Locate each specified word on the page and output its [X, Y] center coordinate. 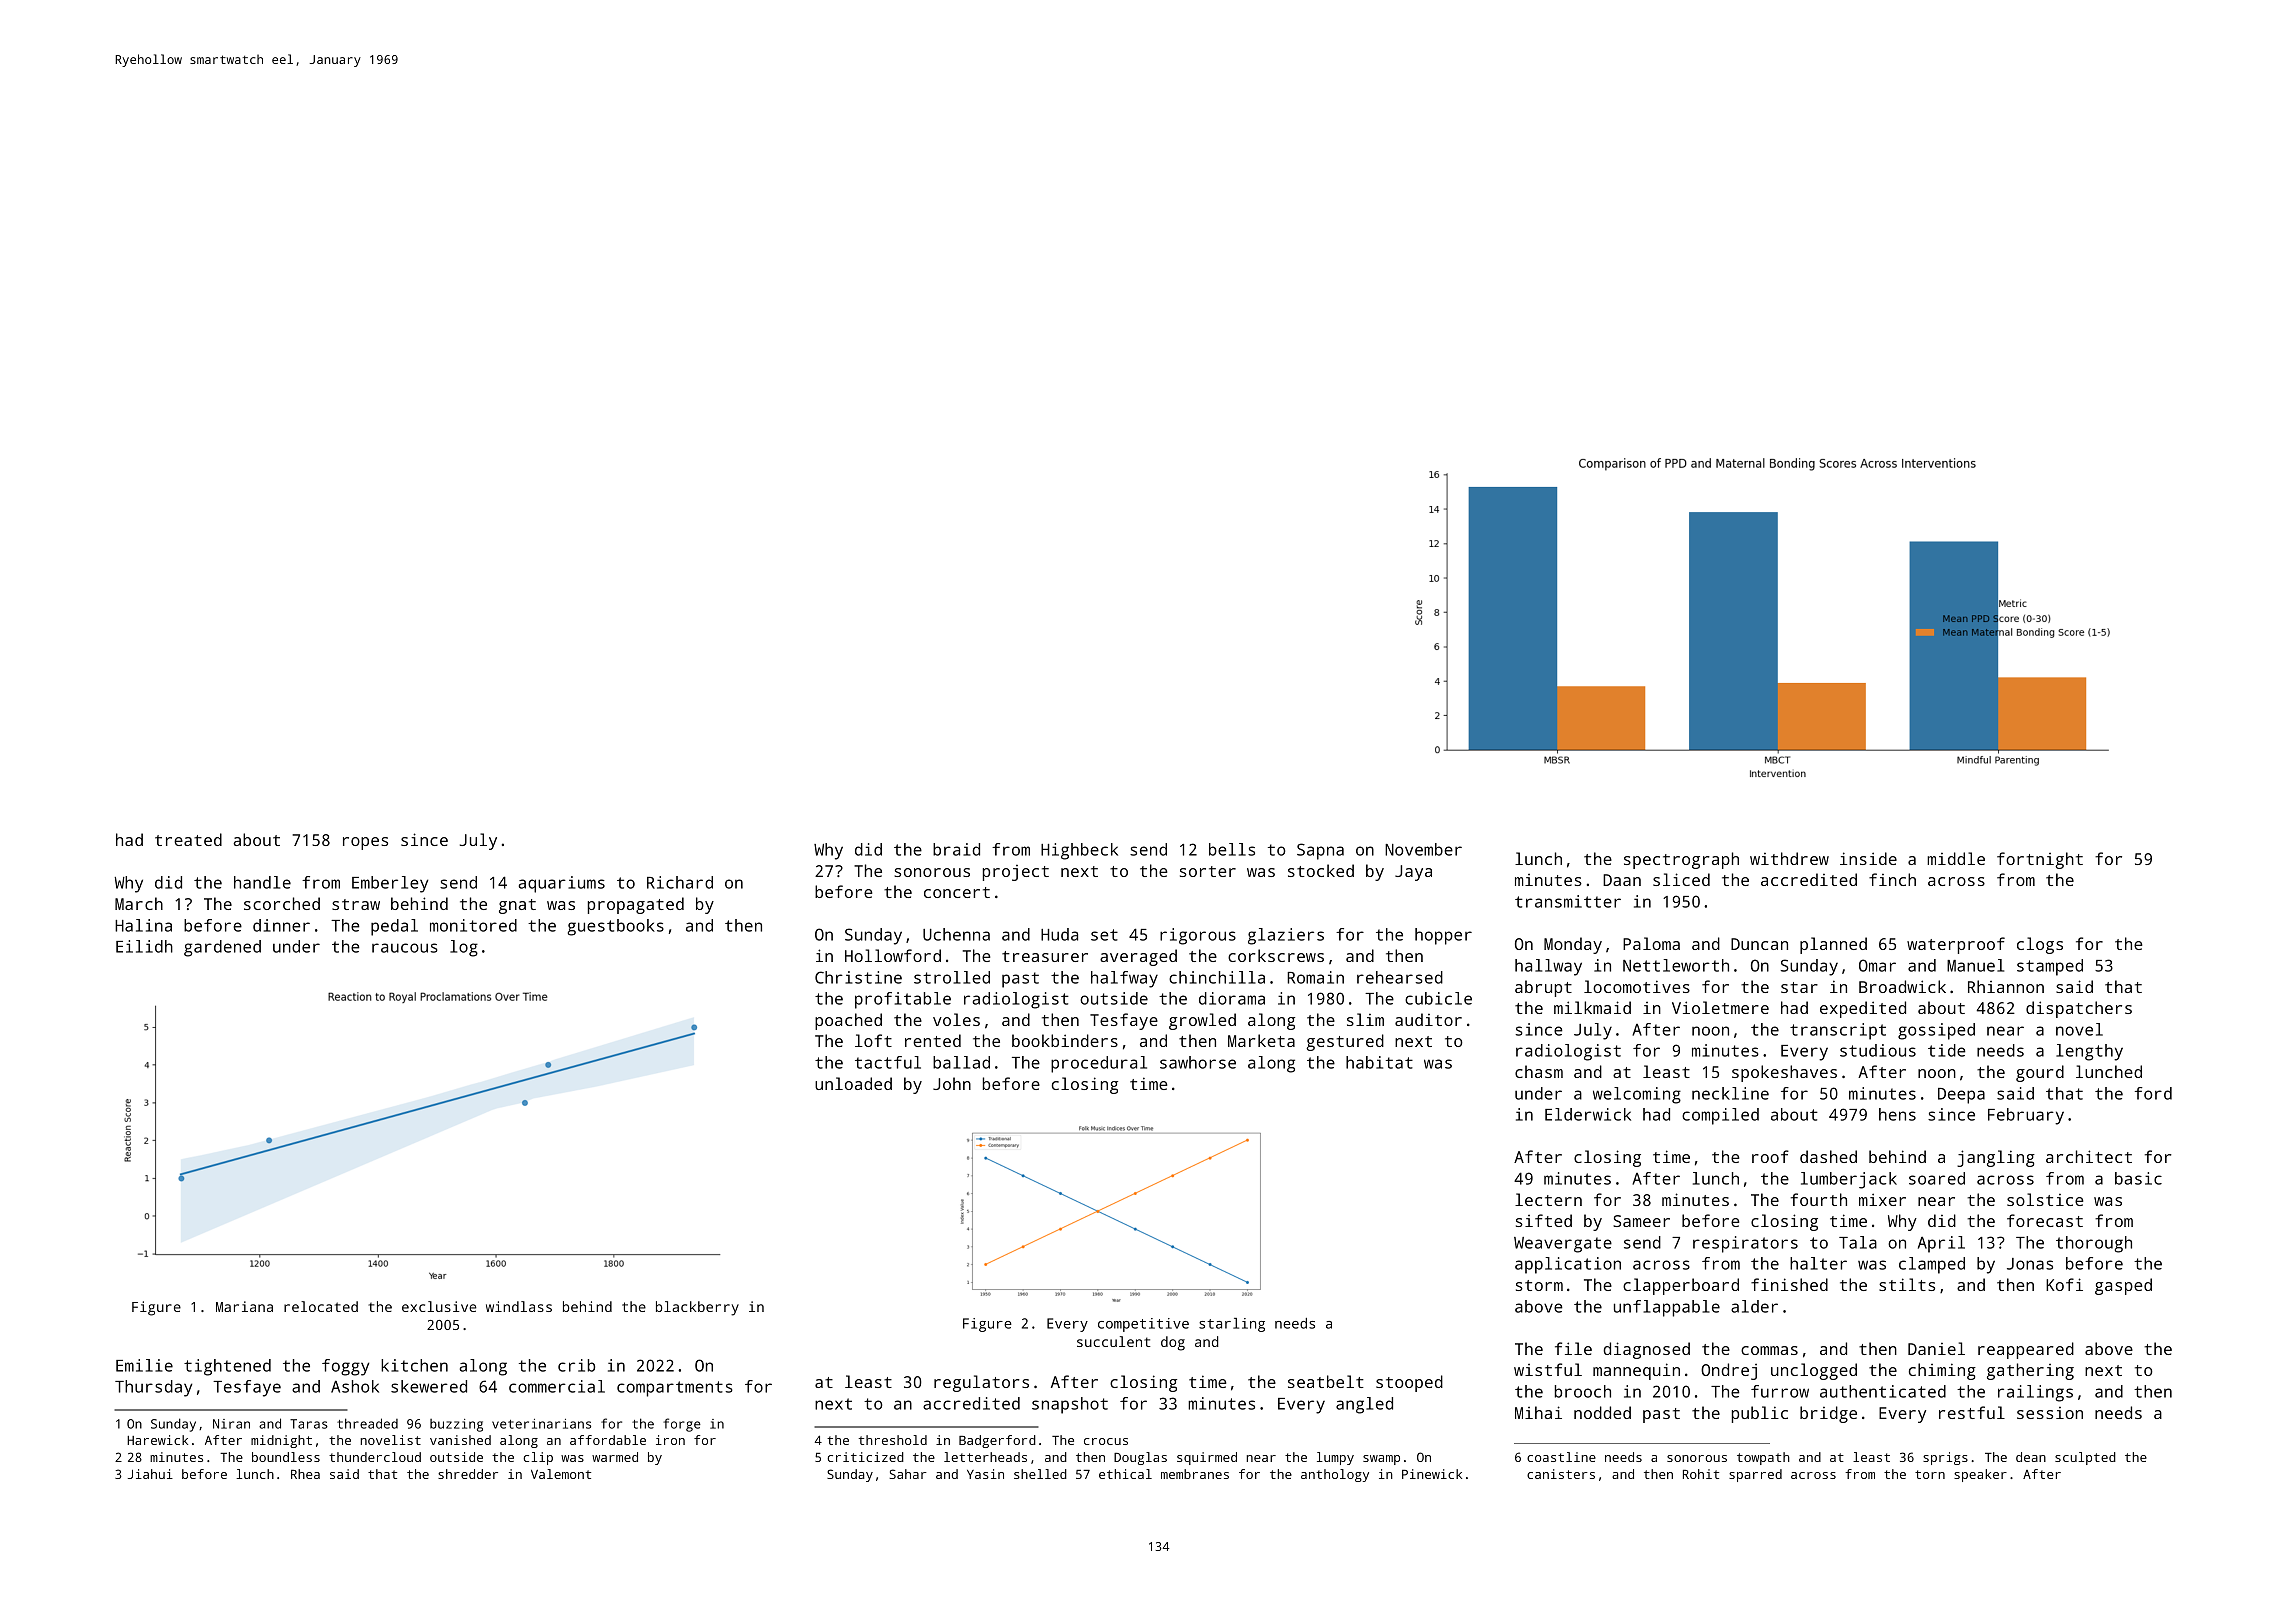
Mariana [244, 1306]
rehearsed [1400, 977]
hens [1897, 1114]
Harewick [157, 1440]
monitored [473, 925]
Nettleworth [1676, 965]
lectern [1548, 1199]
